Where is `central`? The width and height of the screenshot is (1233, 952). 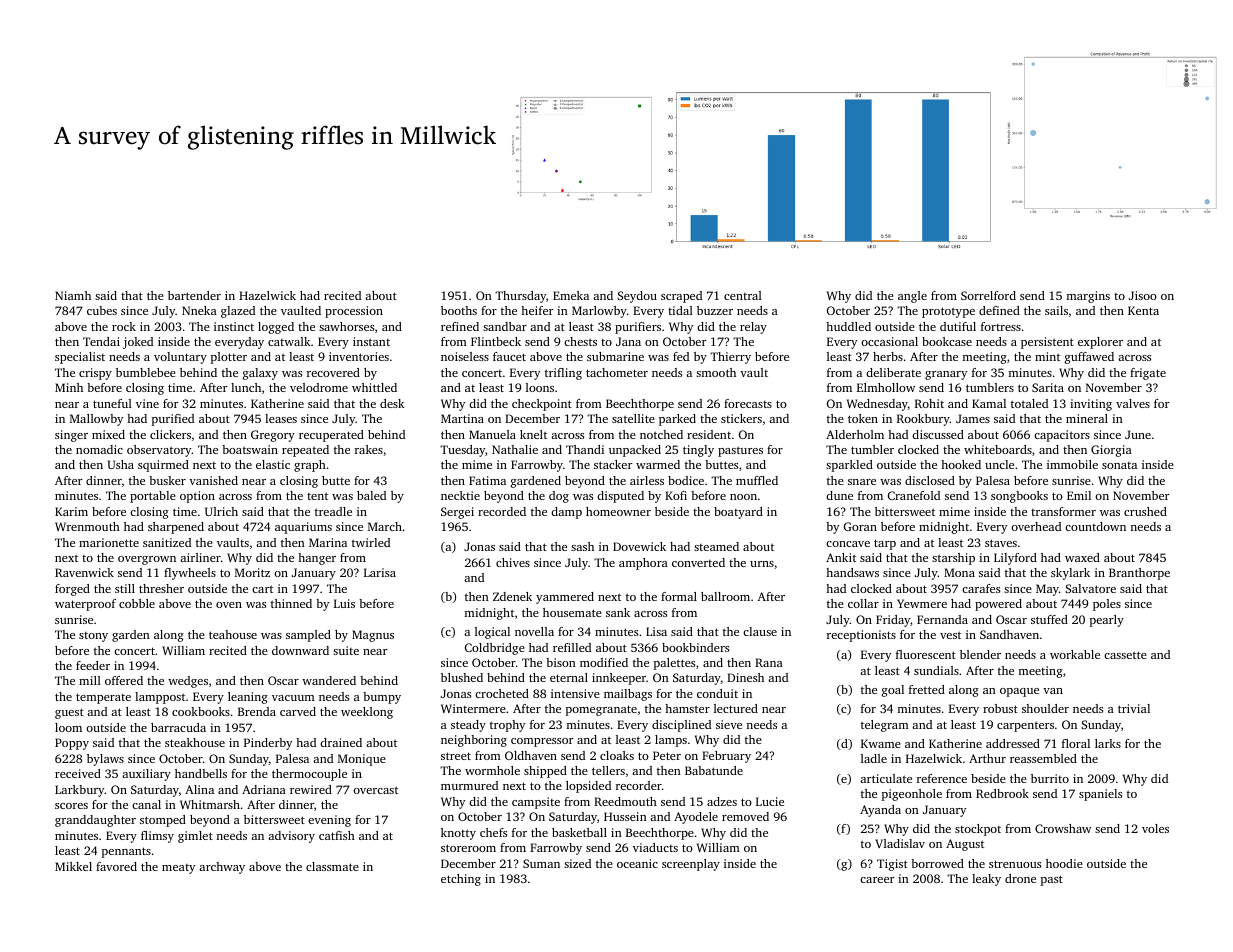 central is located at coordinates (743, 295).
